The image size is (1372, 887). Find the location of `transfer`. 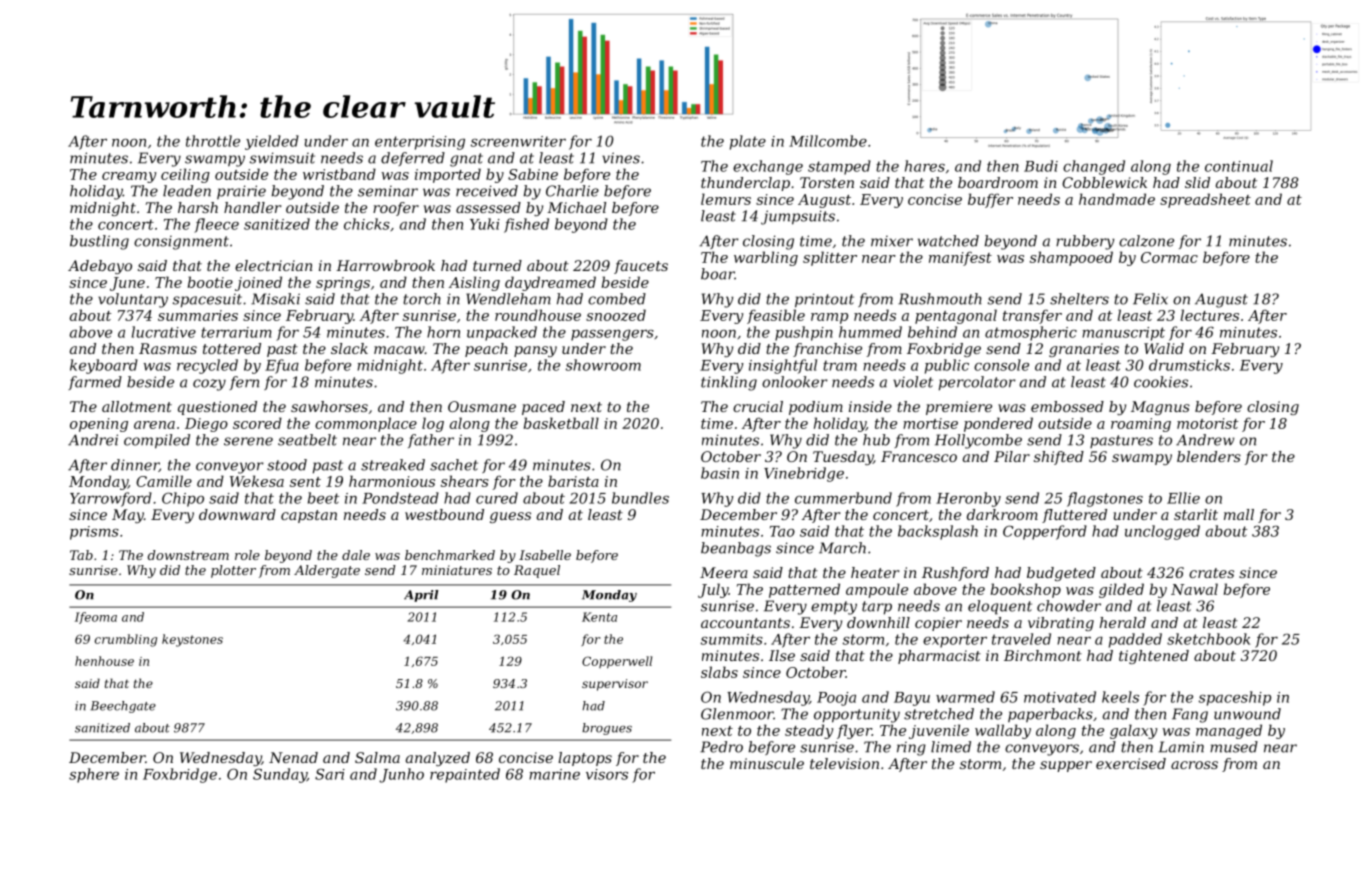

transfer is located at coordinates (1032, 316).
